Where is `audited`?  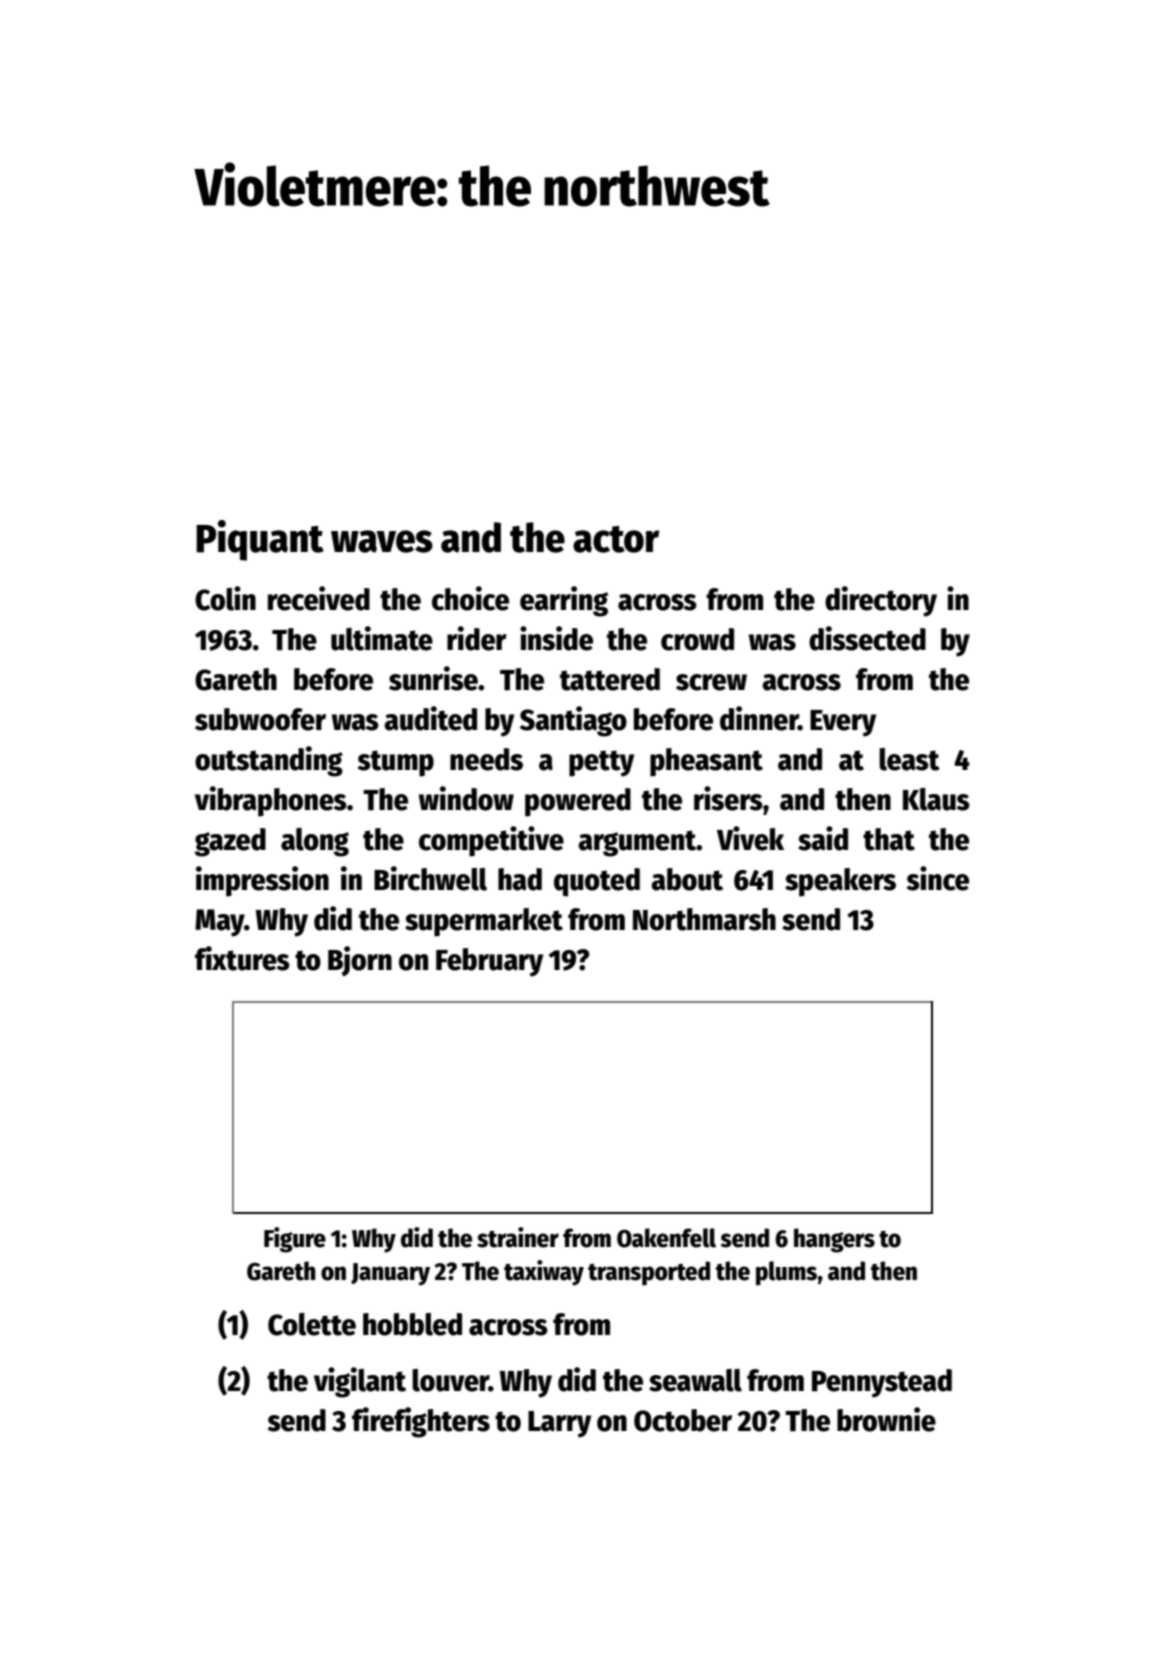
audited is located at coordinates (430, 718).
